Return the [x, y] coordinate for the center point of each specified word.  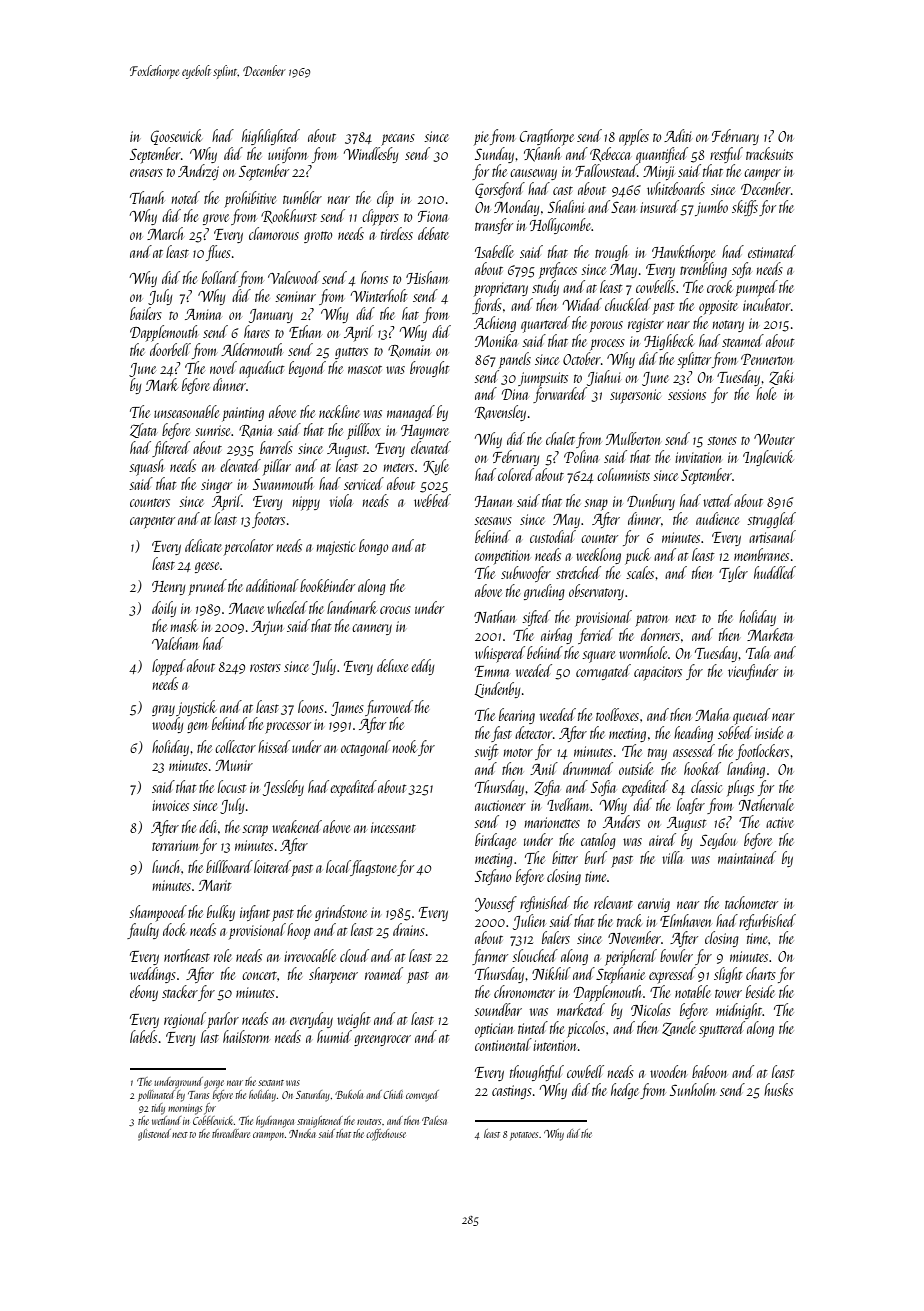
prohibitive [250, 199]
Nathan [494, 616]
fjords [487, 306]
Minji [659, 173]
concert [259, 975]
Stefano [493, 877]
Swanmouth [283, 483]
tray [657, 754]
